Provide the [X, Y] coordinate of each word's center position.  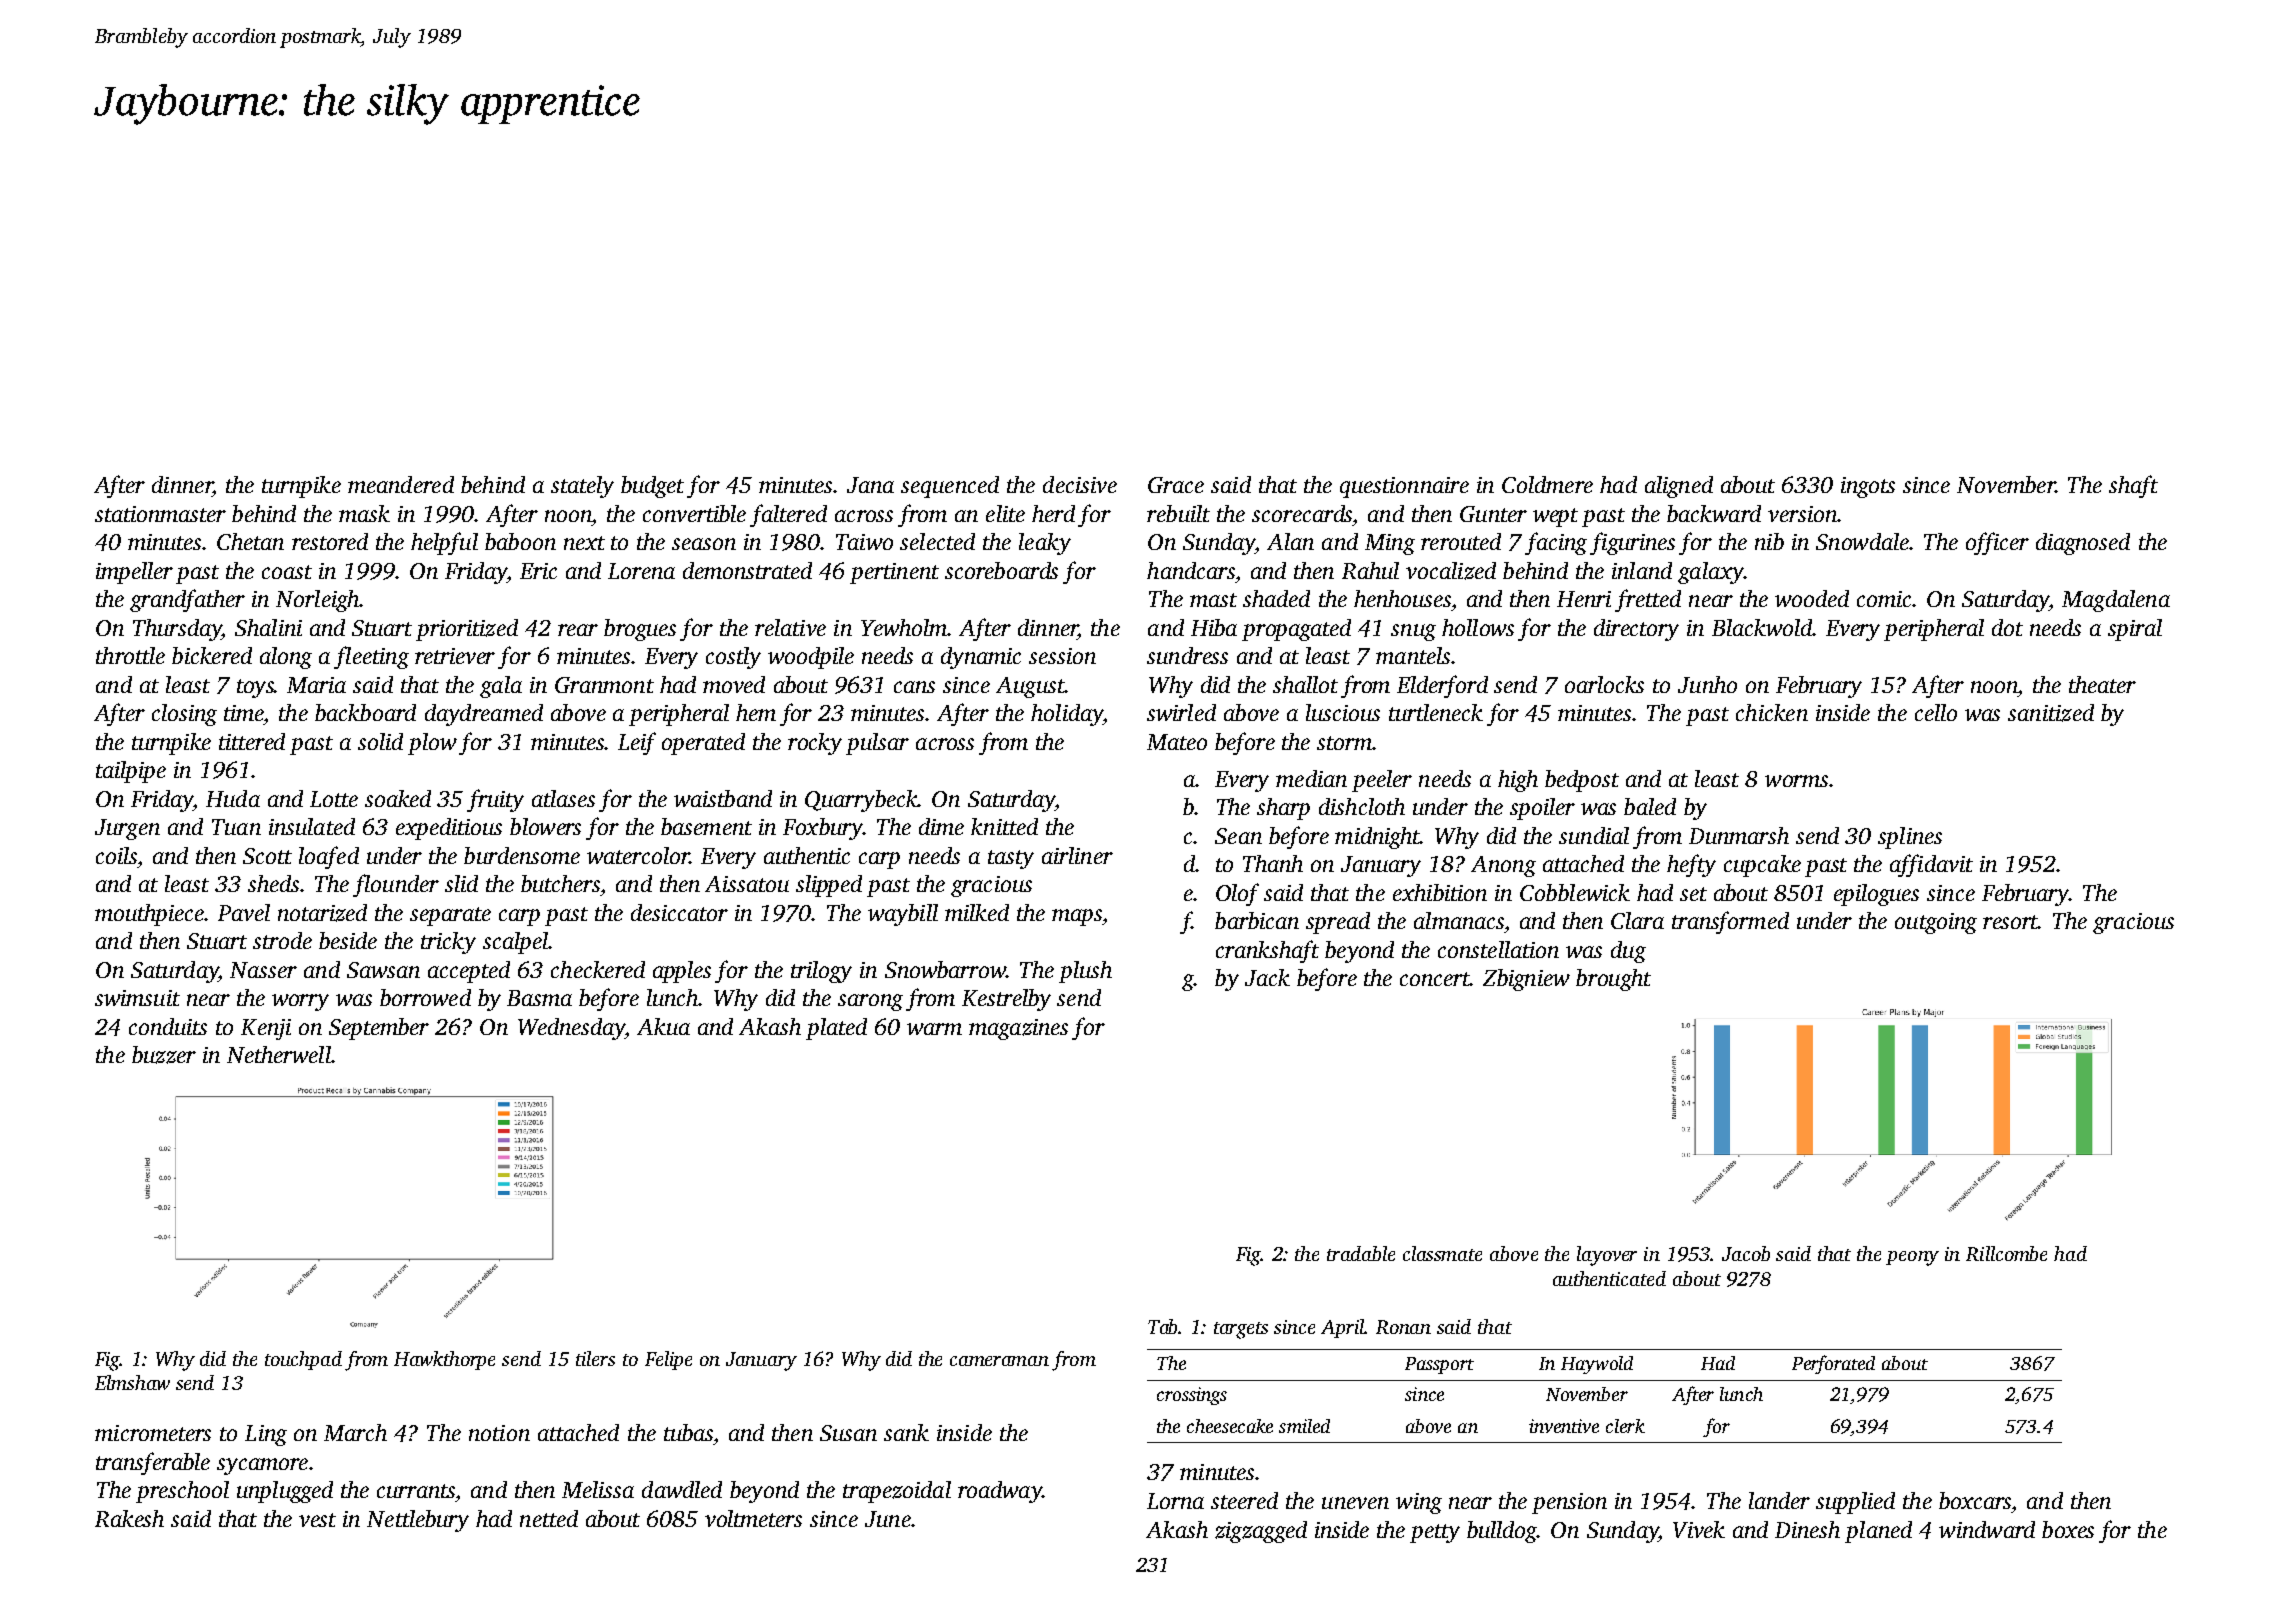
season [704, 544]
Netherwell [279, 1054]
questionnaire [1404, 487]
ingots [1868, 487]
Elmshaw [132, 1382]
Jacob [1746, 1253]
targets [1241, 1330]
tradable [1361, 1253]
